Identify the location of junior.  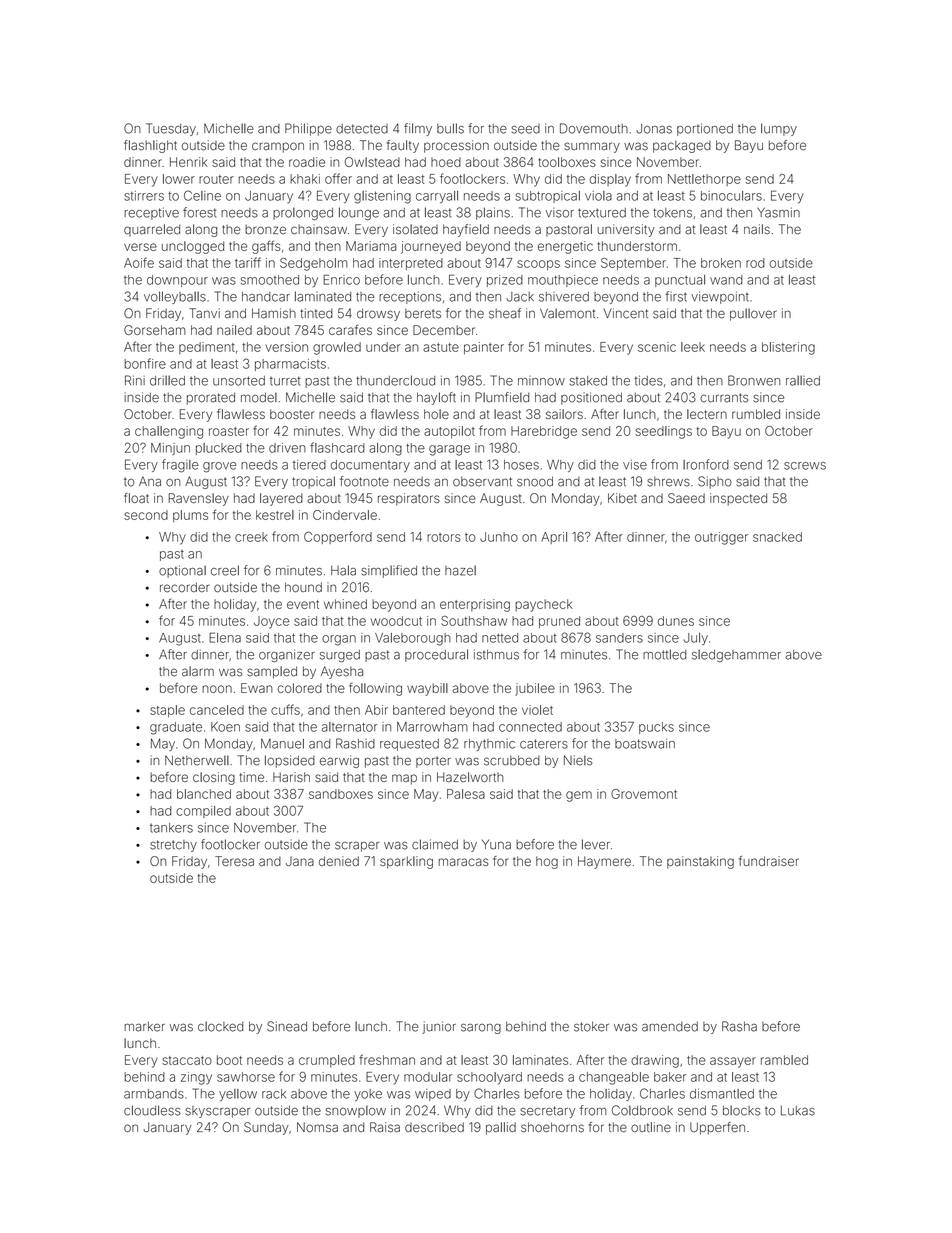
(439, 1027).
